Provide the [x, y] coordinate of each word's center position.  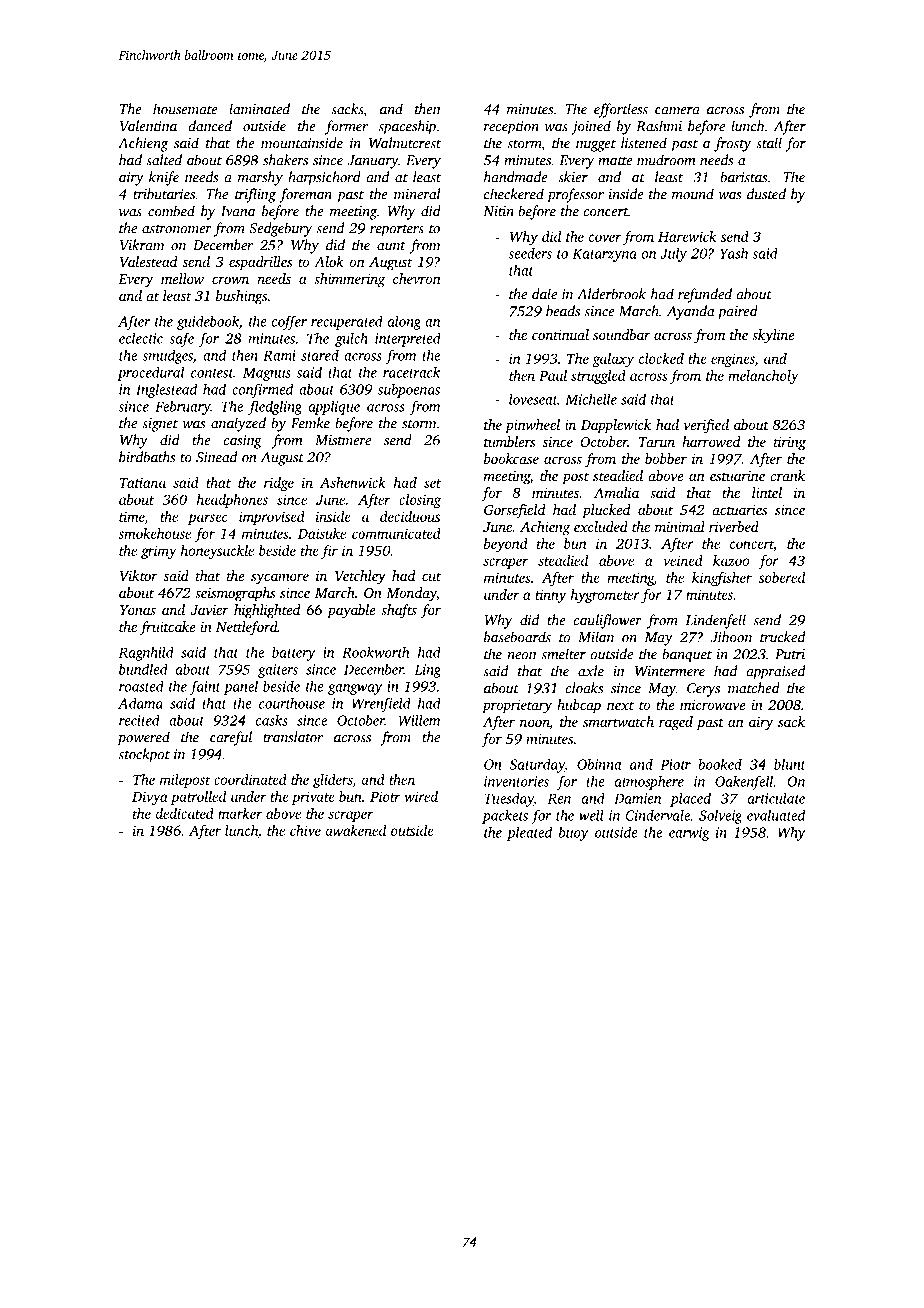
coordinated [250, 779]
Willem [419, 720]
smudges [167, 356]
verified [706, 426]
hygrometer [605, 596]
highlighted [267, 611]
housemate [185, 109]
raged [676, 723]
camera [677, 111]
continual [560, 334]
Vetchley [360, 577]
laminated [259, 109]
